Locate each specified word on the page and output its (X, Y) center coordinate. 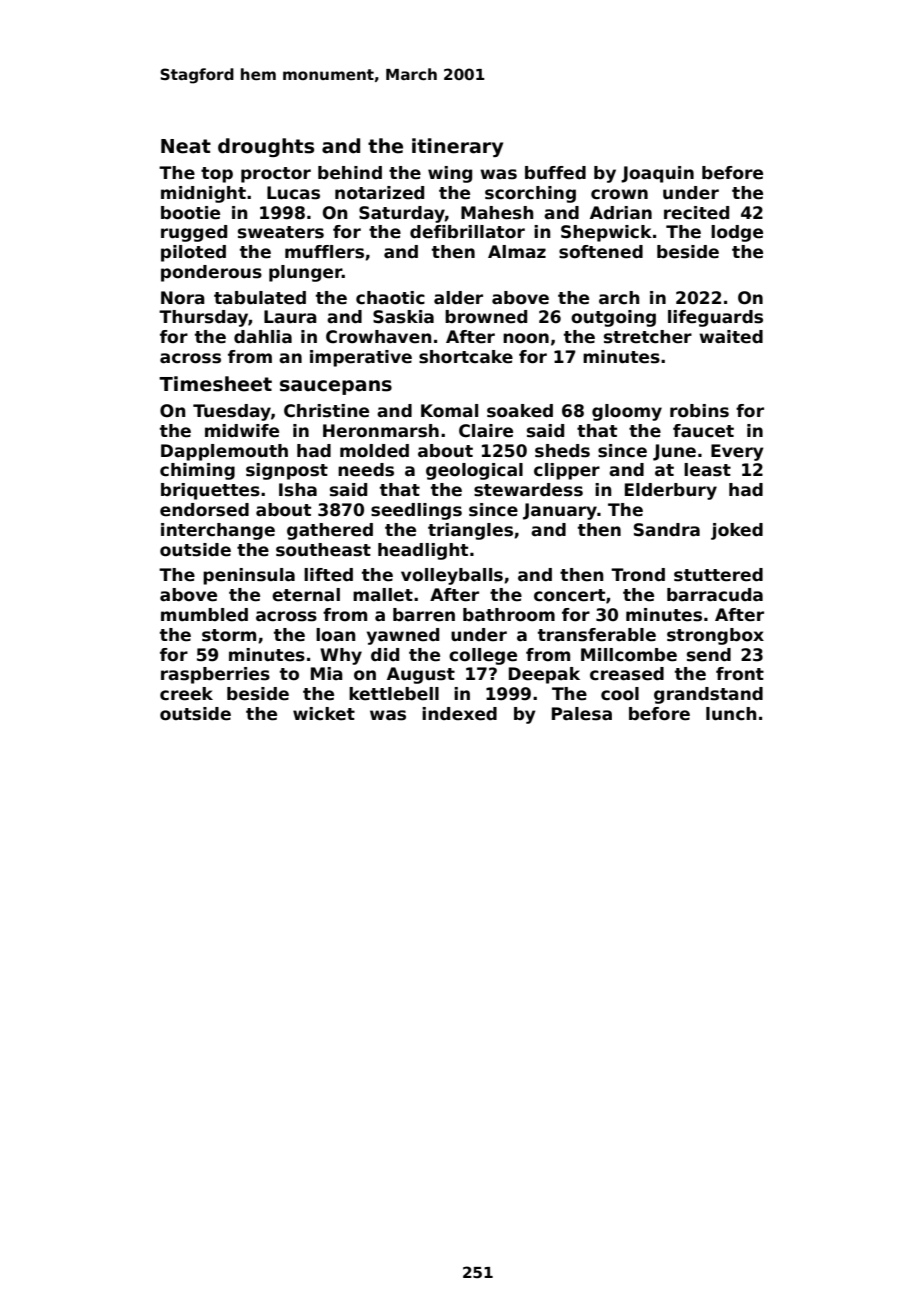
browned (486, 317)
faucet (703, 431)
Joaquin (657, 174)
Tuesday (232, 412)
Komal (449, 411)
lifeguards (715, 318)
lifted (328, 575)
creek (186, 694)
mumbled (204, 615)
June (674, 452)
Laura (290, 317)
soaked (520, 411)
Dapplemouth (224, 452)
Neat (186, 146)
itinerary (457, 147)
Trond (638, 575)
